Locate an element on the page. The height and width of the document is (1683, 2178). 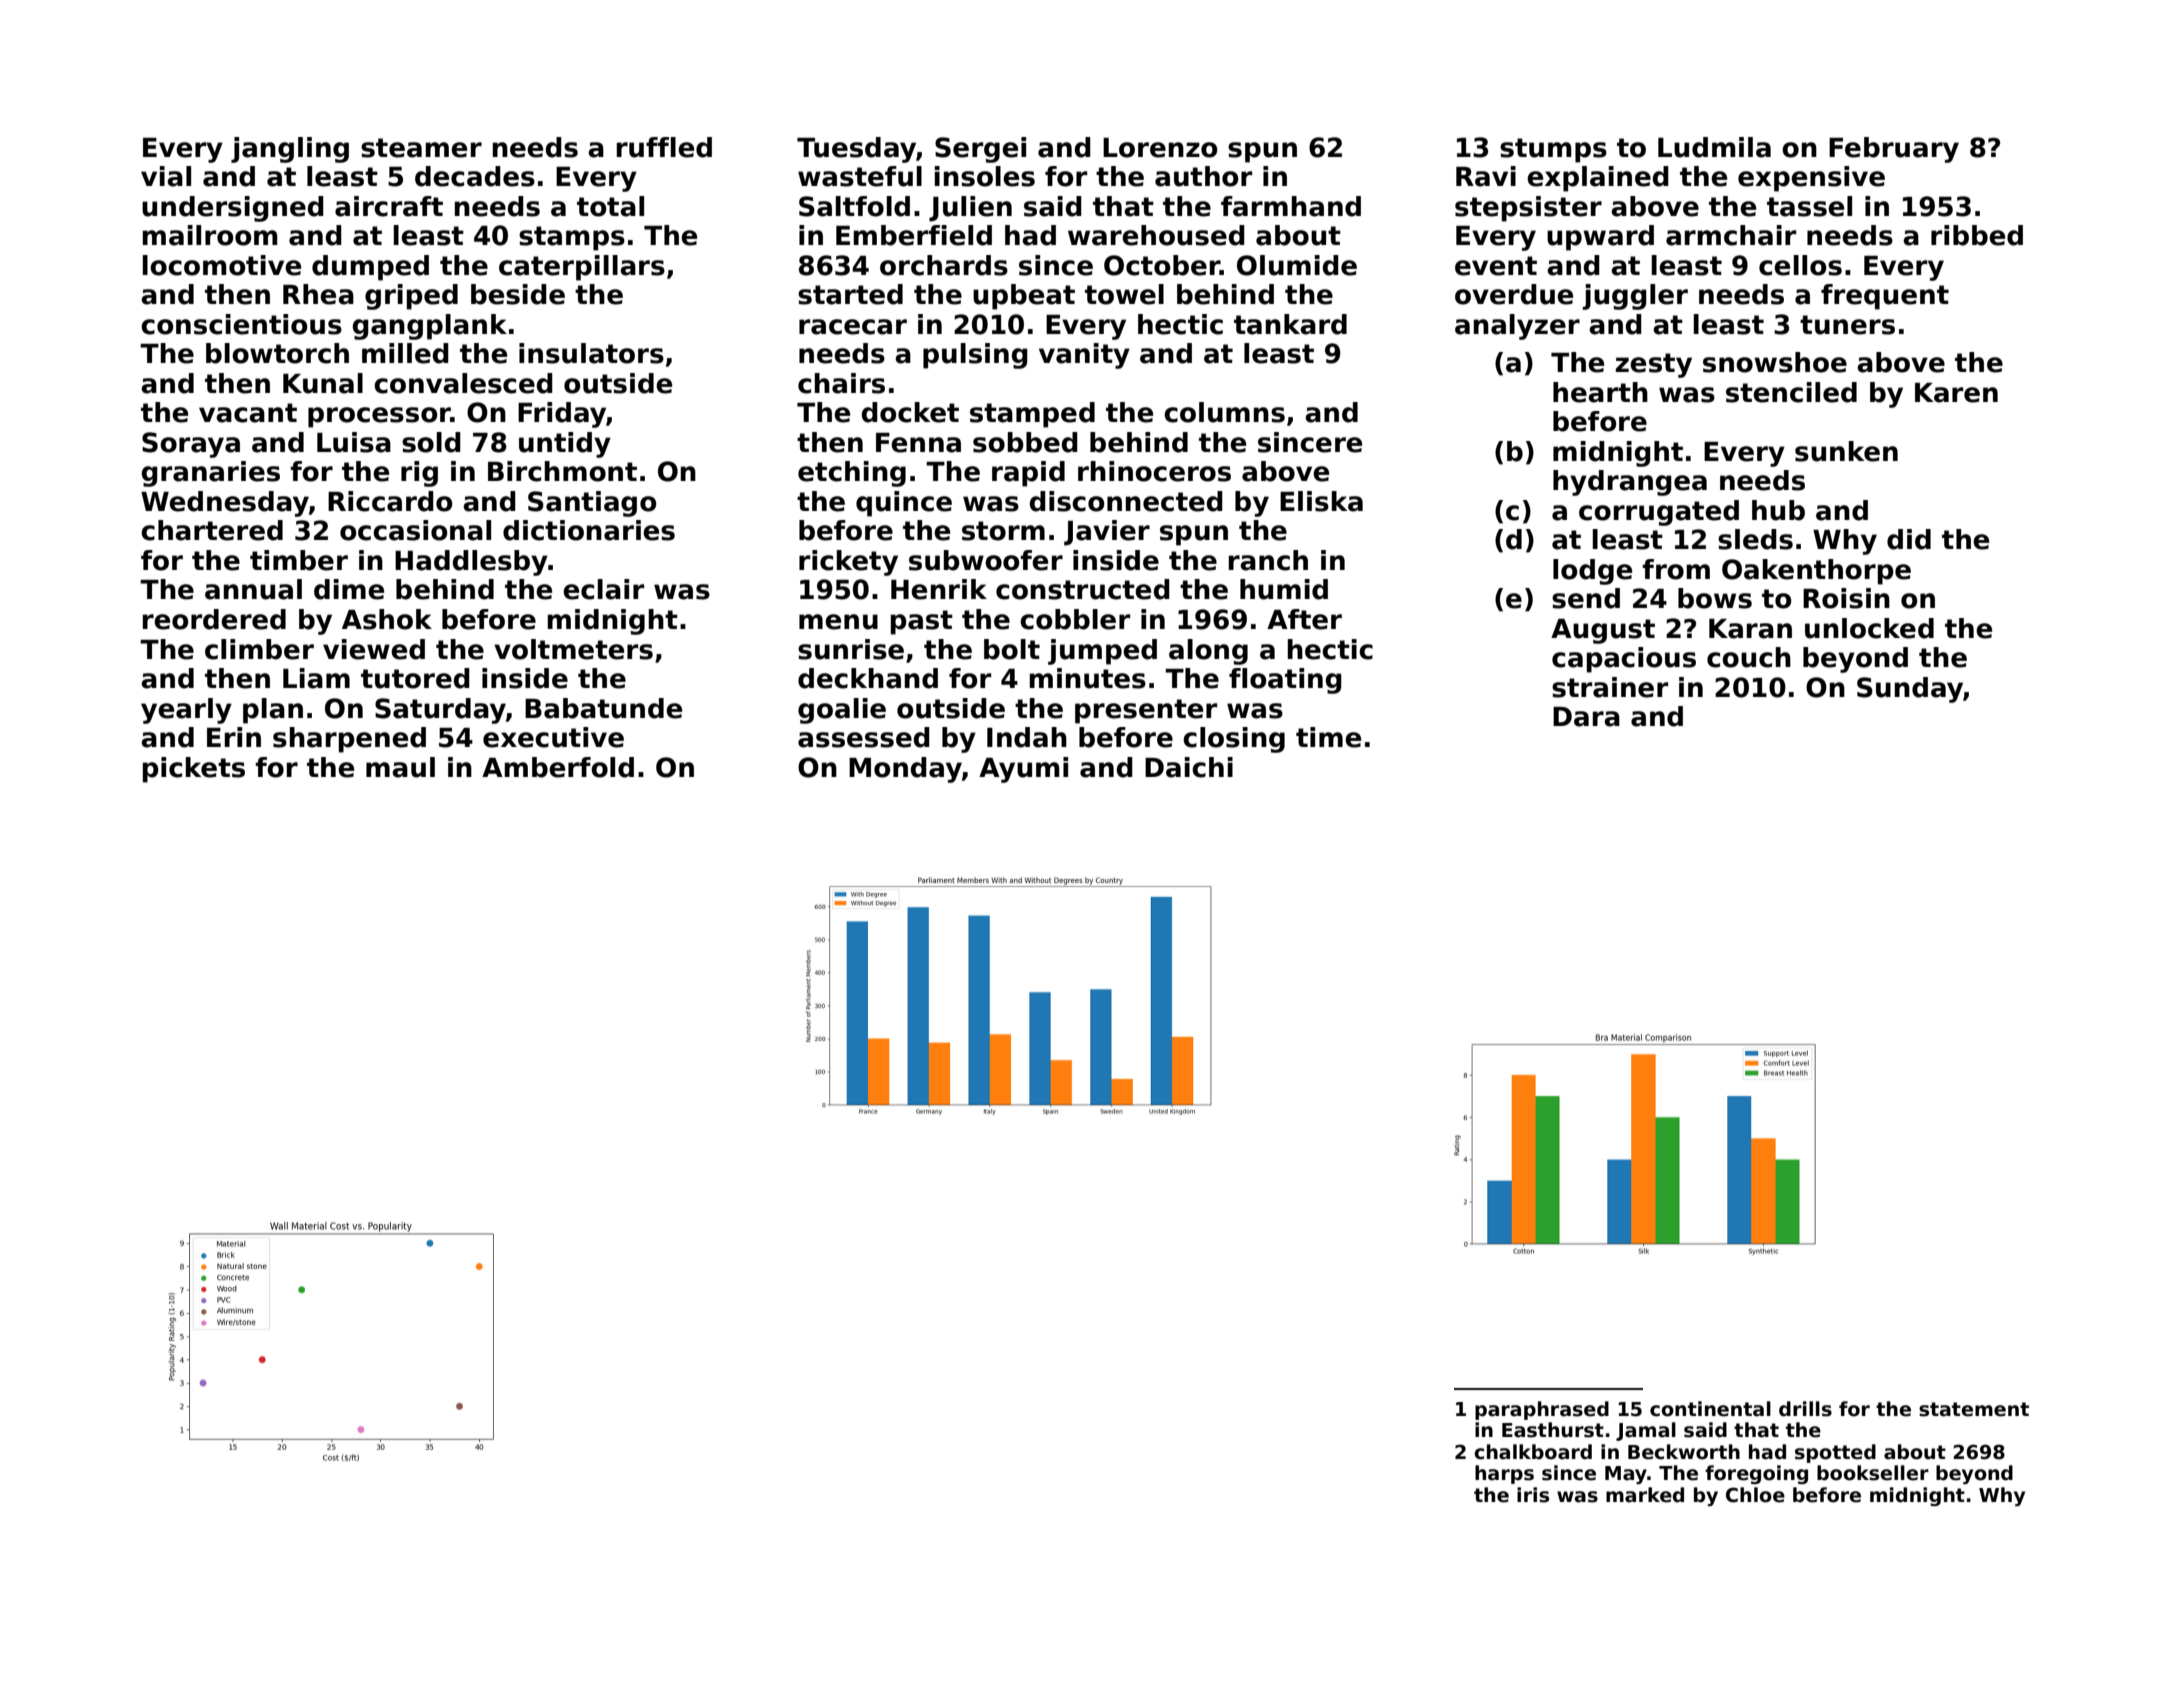
continental is located at coordinates (1710, 1409).
